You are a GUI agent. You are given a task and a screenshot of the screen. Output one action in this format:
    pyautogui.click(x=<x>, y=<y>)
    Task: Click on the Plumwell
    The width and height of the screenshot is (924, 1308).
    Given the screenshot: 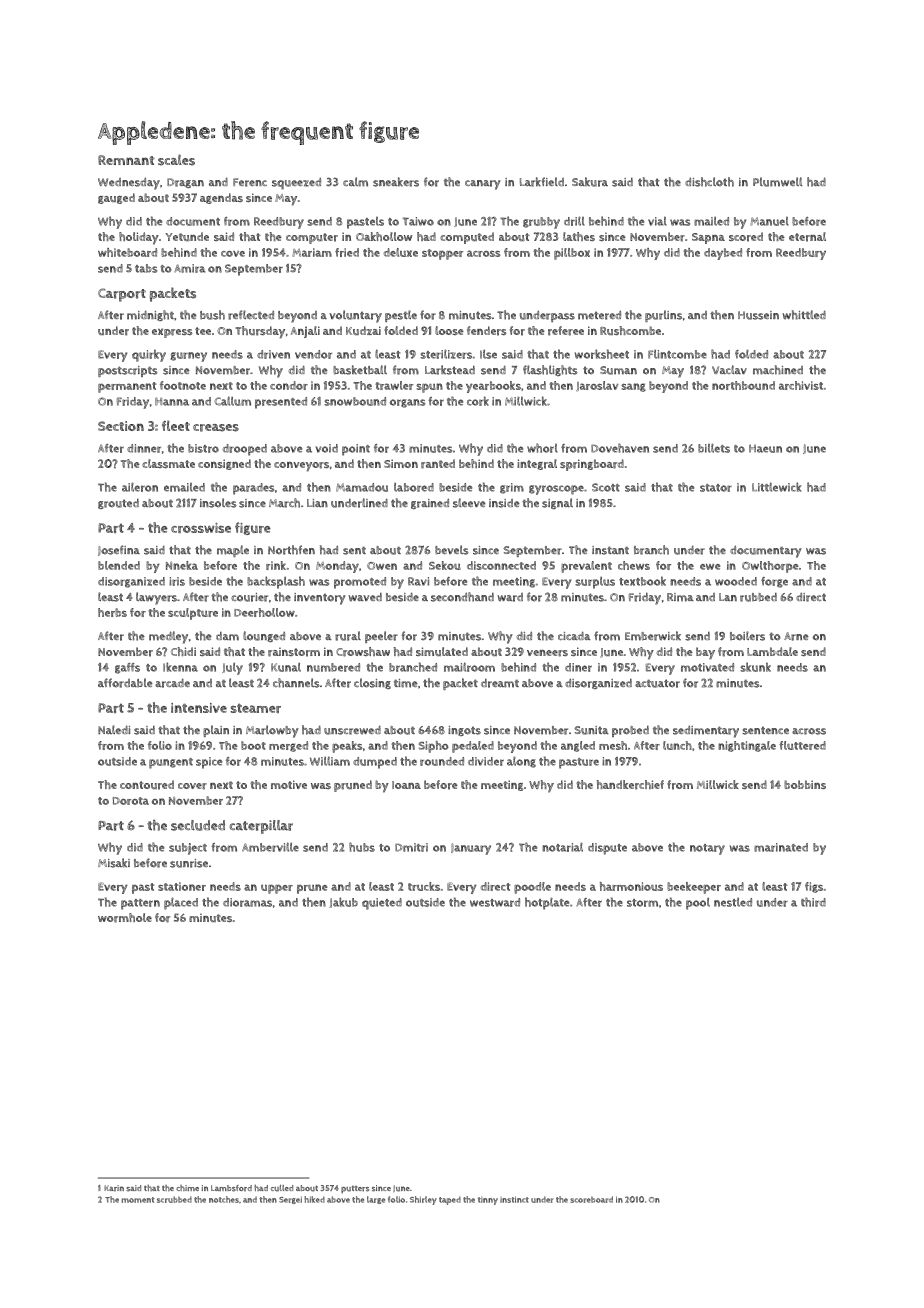 What is the action you would take?
    pyautogui.click(x=778, y=182)
